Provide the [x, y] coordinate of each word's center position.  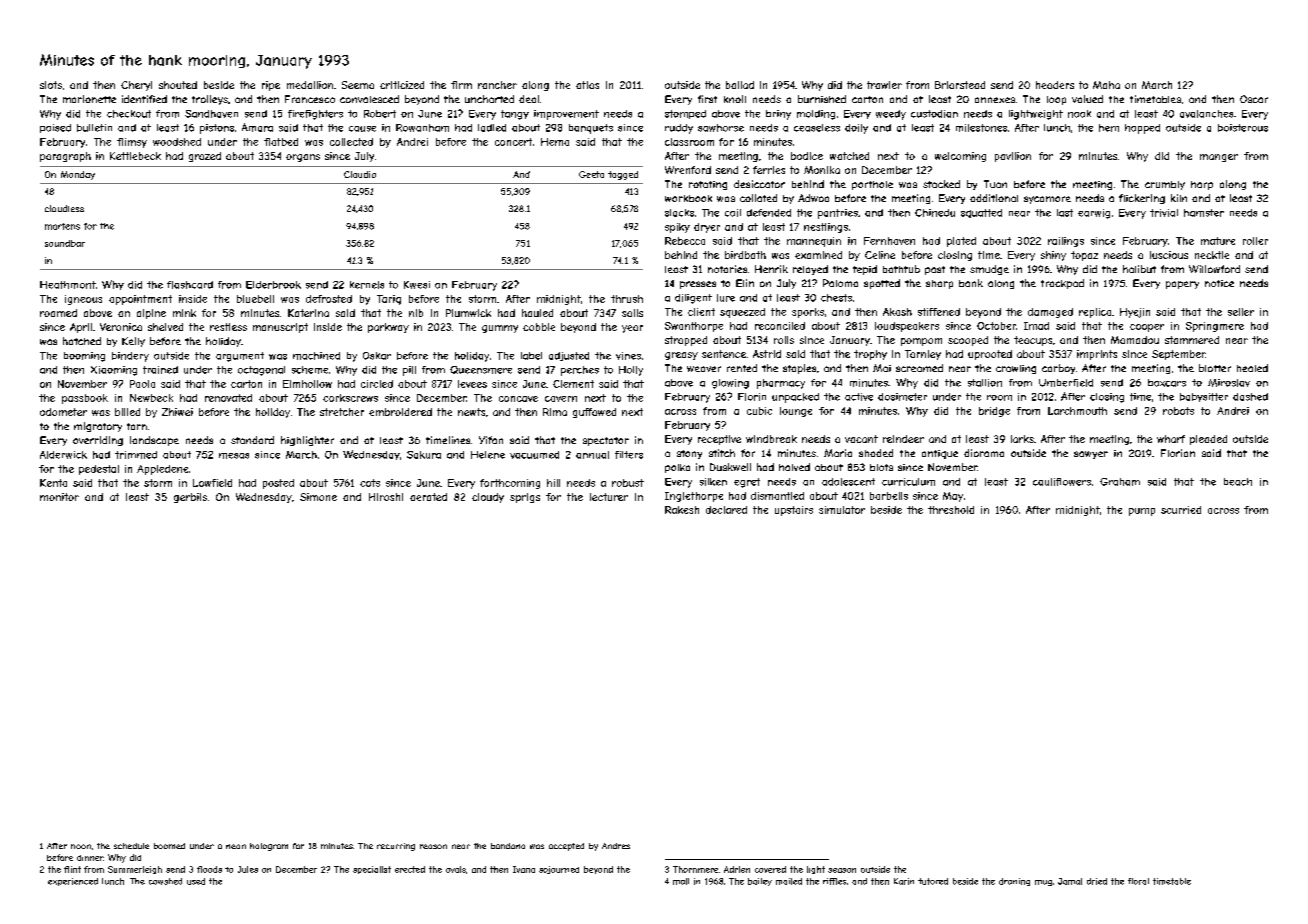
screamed [919, 368]
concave [518, 399]
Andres [616, 846]
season [842, 870]
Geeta [591, 174]
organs [303, 158]
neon [236, 846]
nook [1079, 114]
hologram [269, 847]
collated [758, 198]
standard [252, 440]
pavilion [1013, 157]
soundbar [65, 243]
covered [770, 869]
